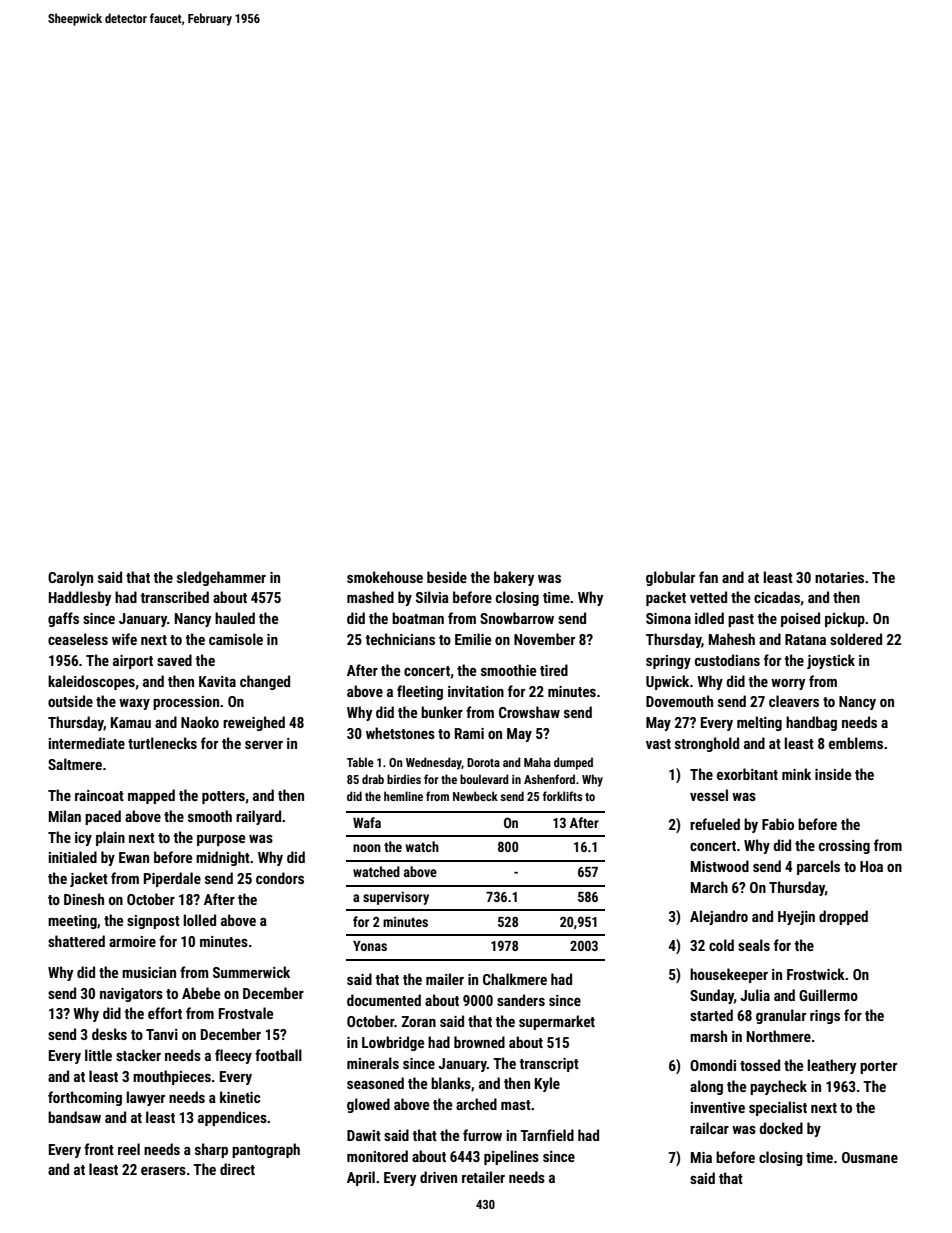  What do you see at coordinates (134, 857) in the page?
I see `Ewan` at bounding box center [134, 857].
